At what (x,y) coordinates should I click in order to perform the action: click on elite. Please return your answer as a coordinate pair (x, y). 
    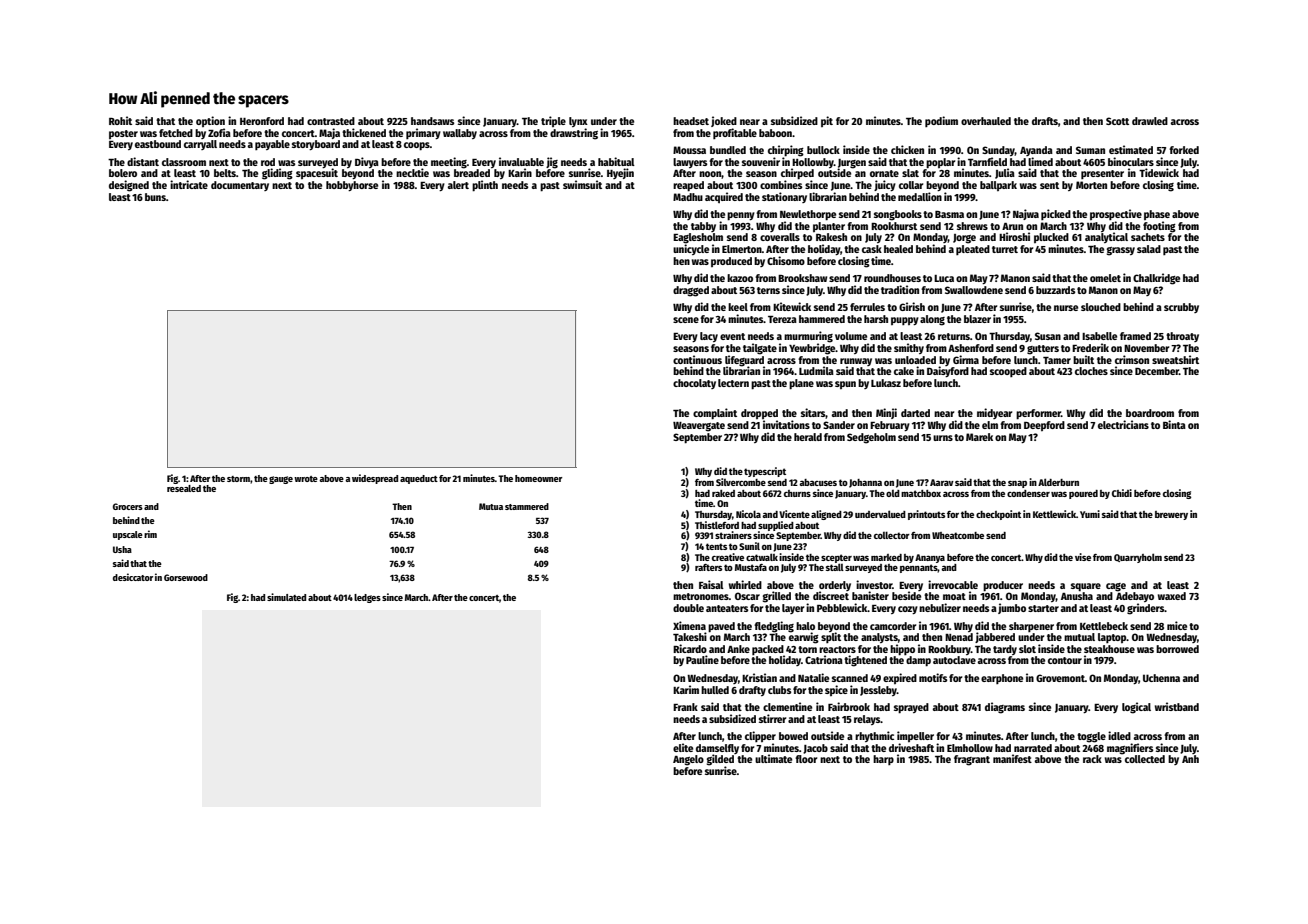
    Looking at the image, I should click on (683, 747).
